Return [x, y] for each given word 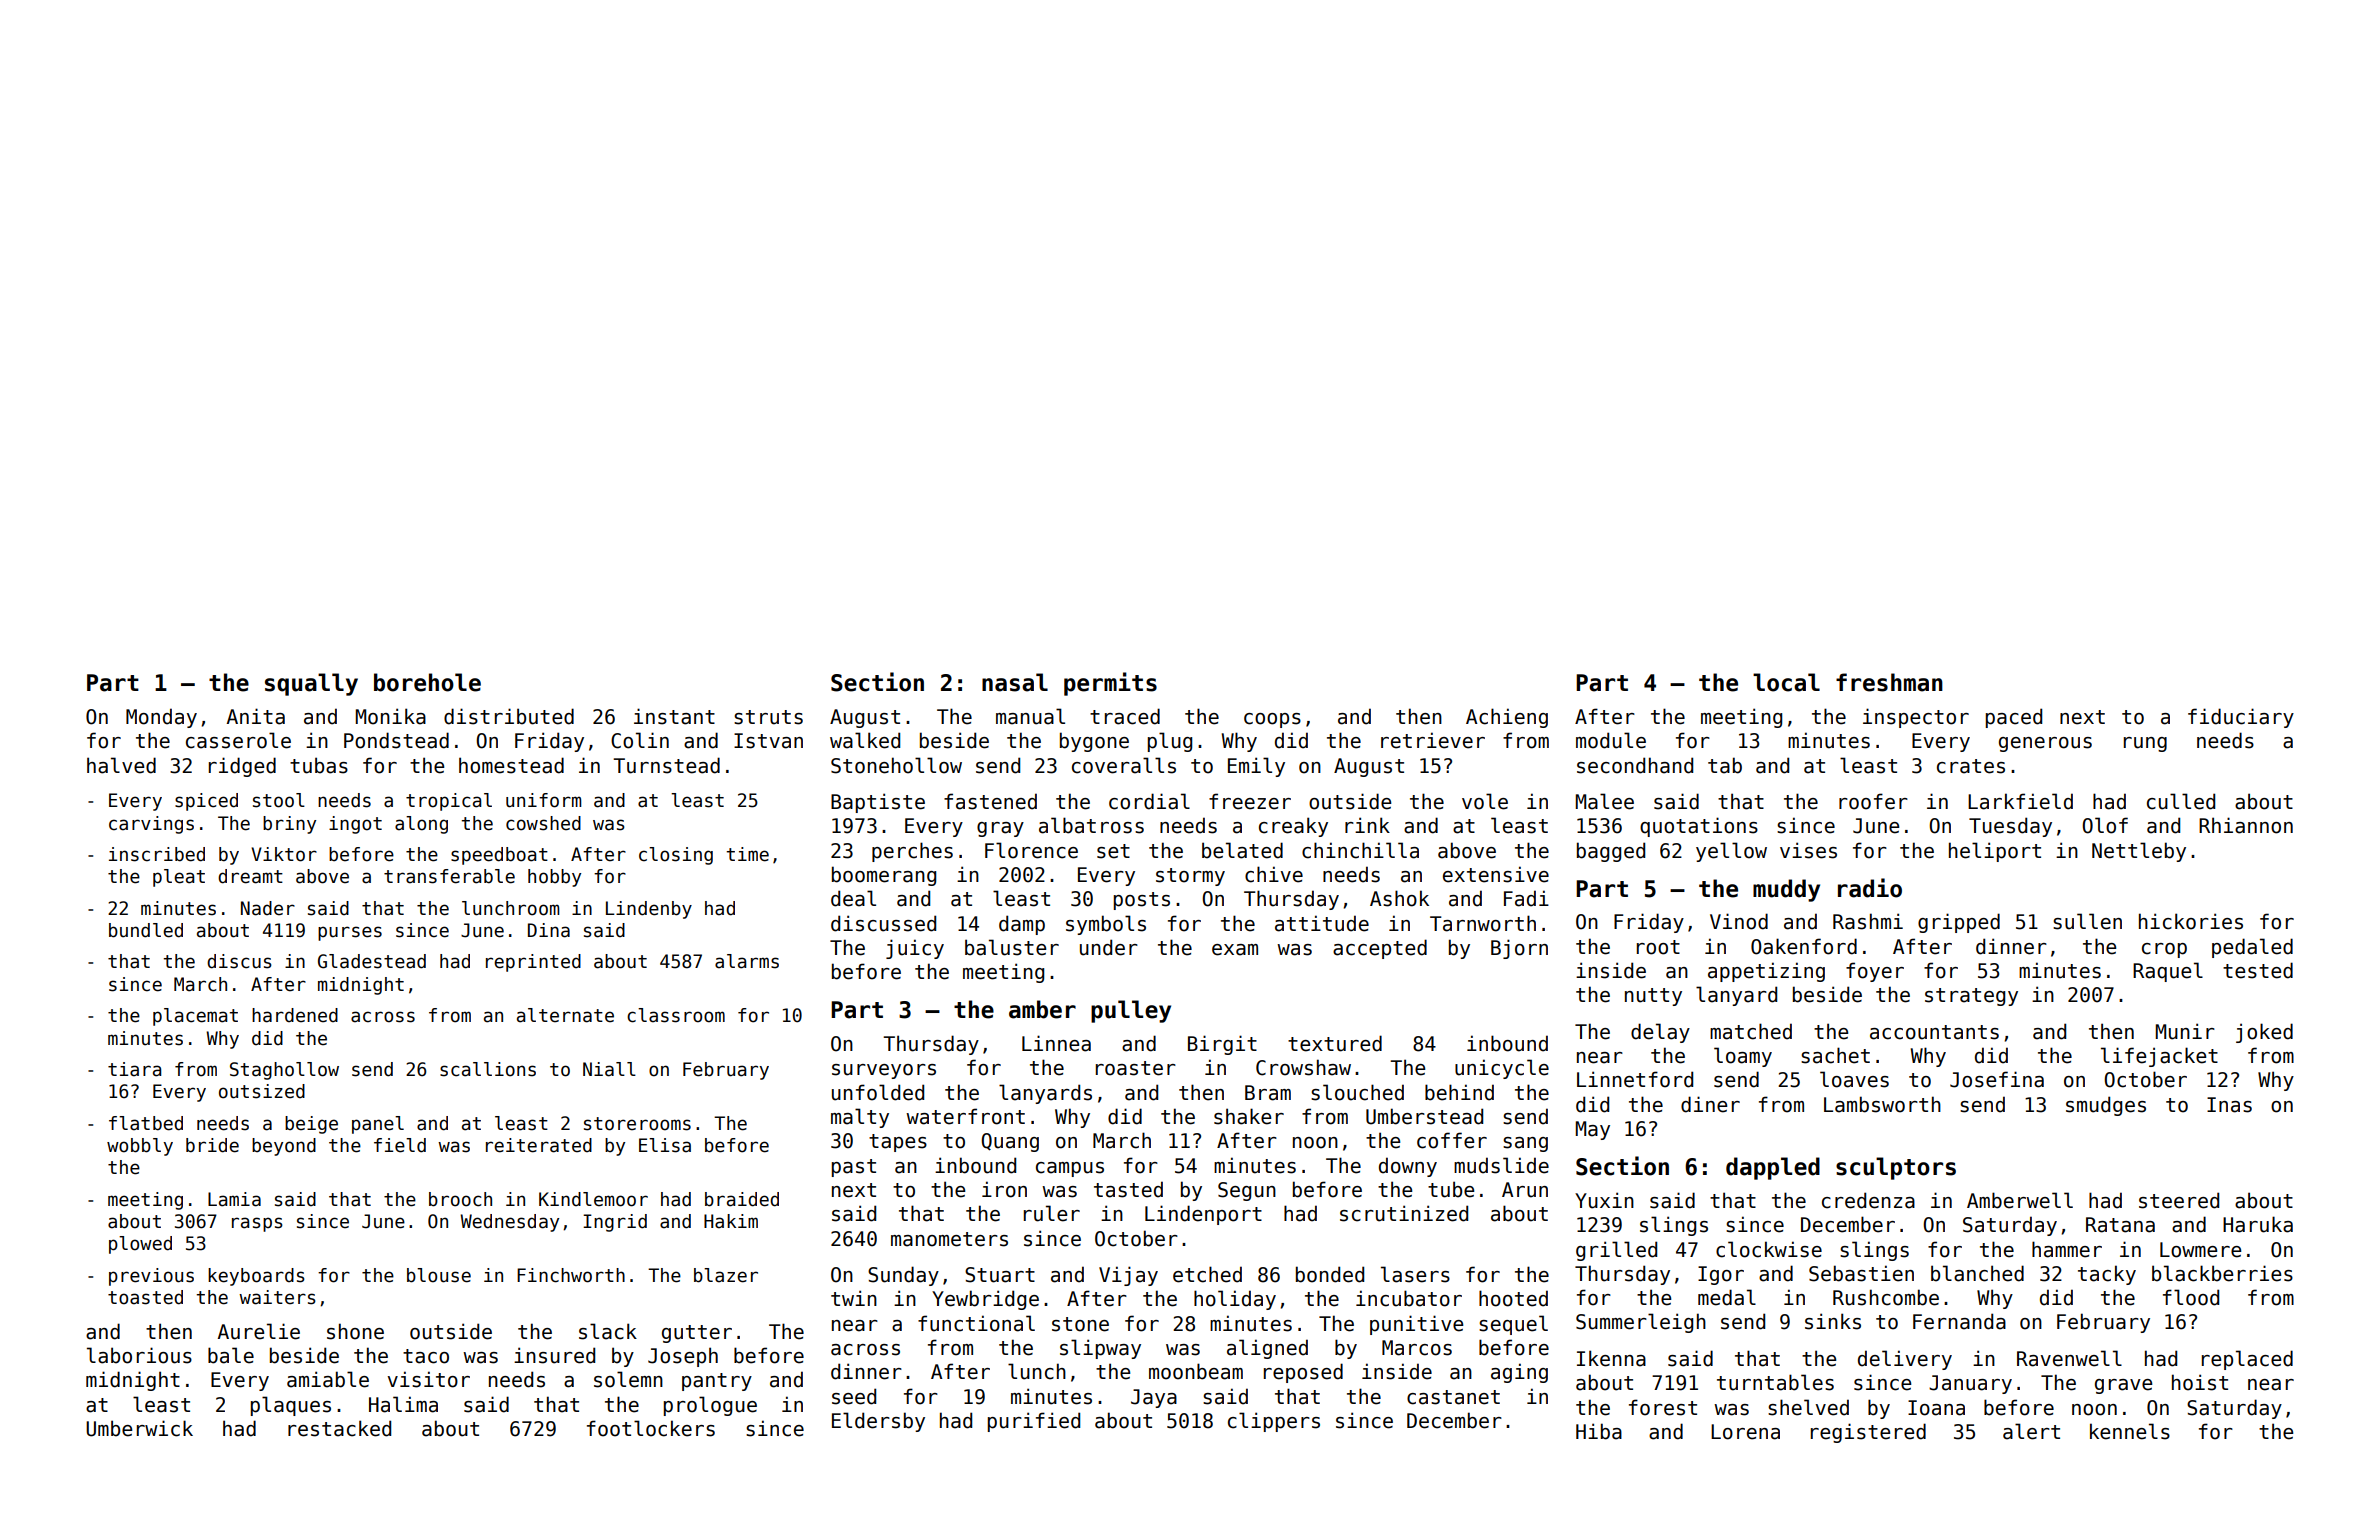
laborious [139, 1355]
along [421, 825]
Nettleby [2139, 852]
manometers [949, 1239]
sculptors [1896, 1168]
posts [1142, 901]
